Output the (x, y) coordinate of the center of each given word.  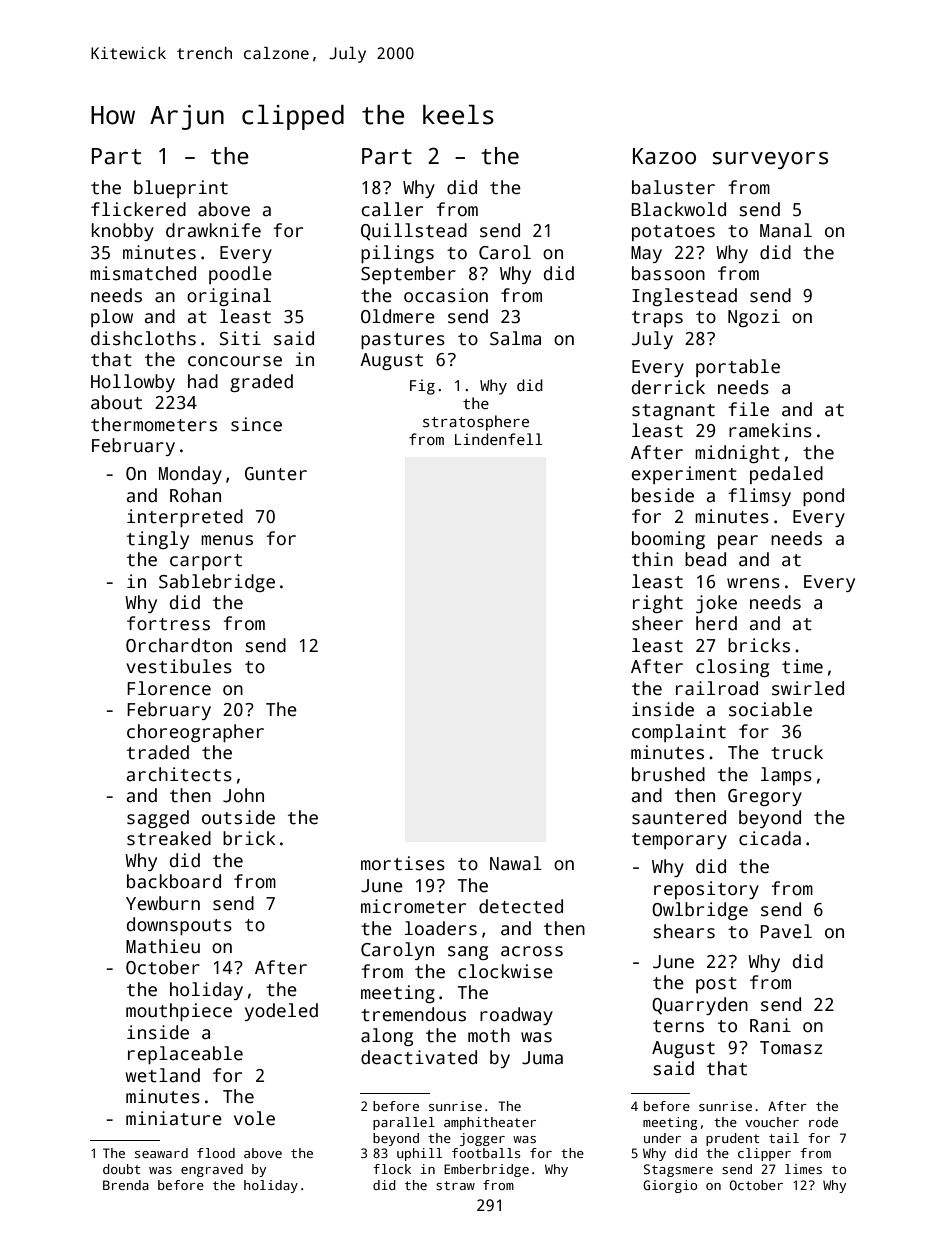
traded (158, 752)
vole (254, 1118)
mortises (403, 863)
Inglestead (684, 297)
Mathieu (163, 946)
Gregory (765, 797)
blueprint (181, 189)
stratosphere (476, 423)
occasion (446, 295)
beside (663, 495)
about (116, 402)
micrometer (413, 906)
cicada (770, 838)
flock (392, 1169)
